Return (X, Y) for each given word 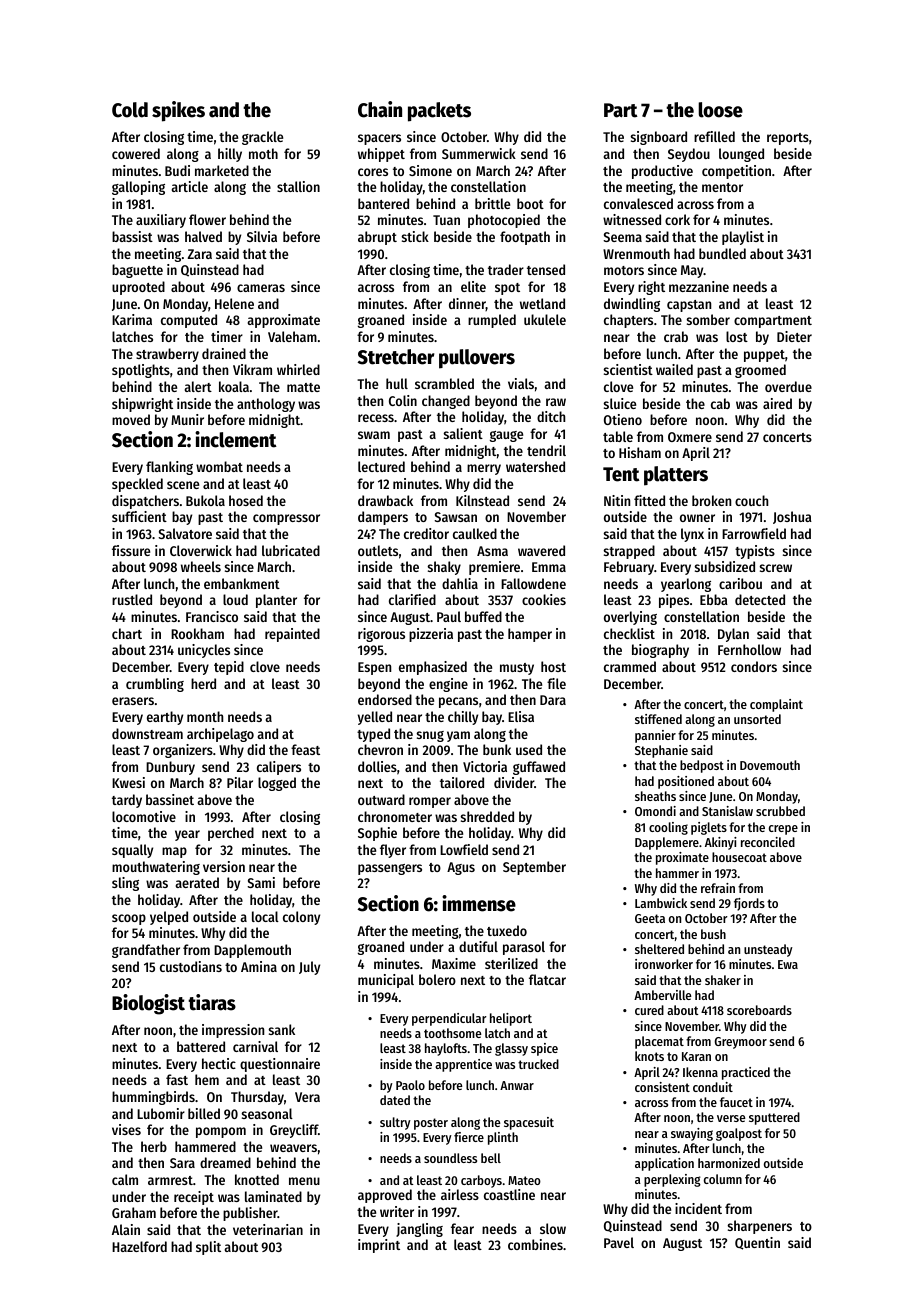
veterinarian (268, 1229)
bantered (383, 203)
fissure (131, 550)
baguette (137, 271)
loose (720, 110)
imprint (379, 1246)
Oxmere (690, 437)
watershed (535, 466)
